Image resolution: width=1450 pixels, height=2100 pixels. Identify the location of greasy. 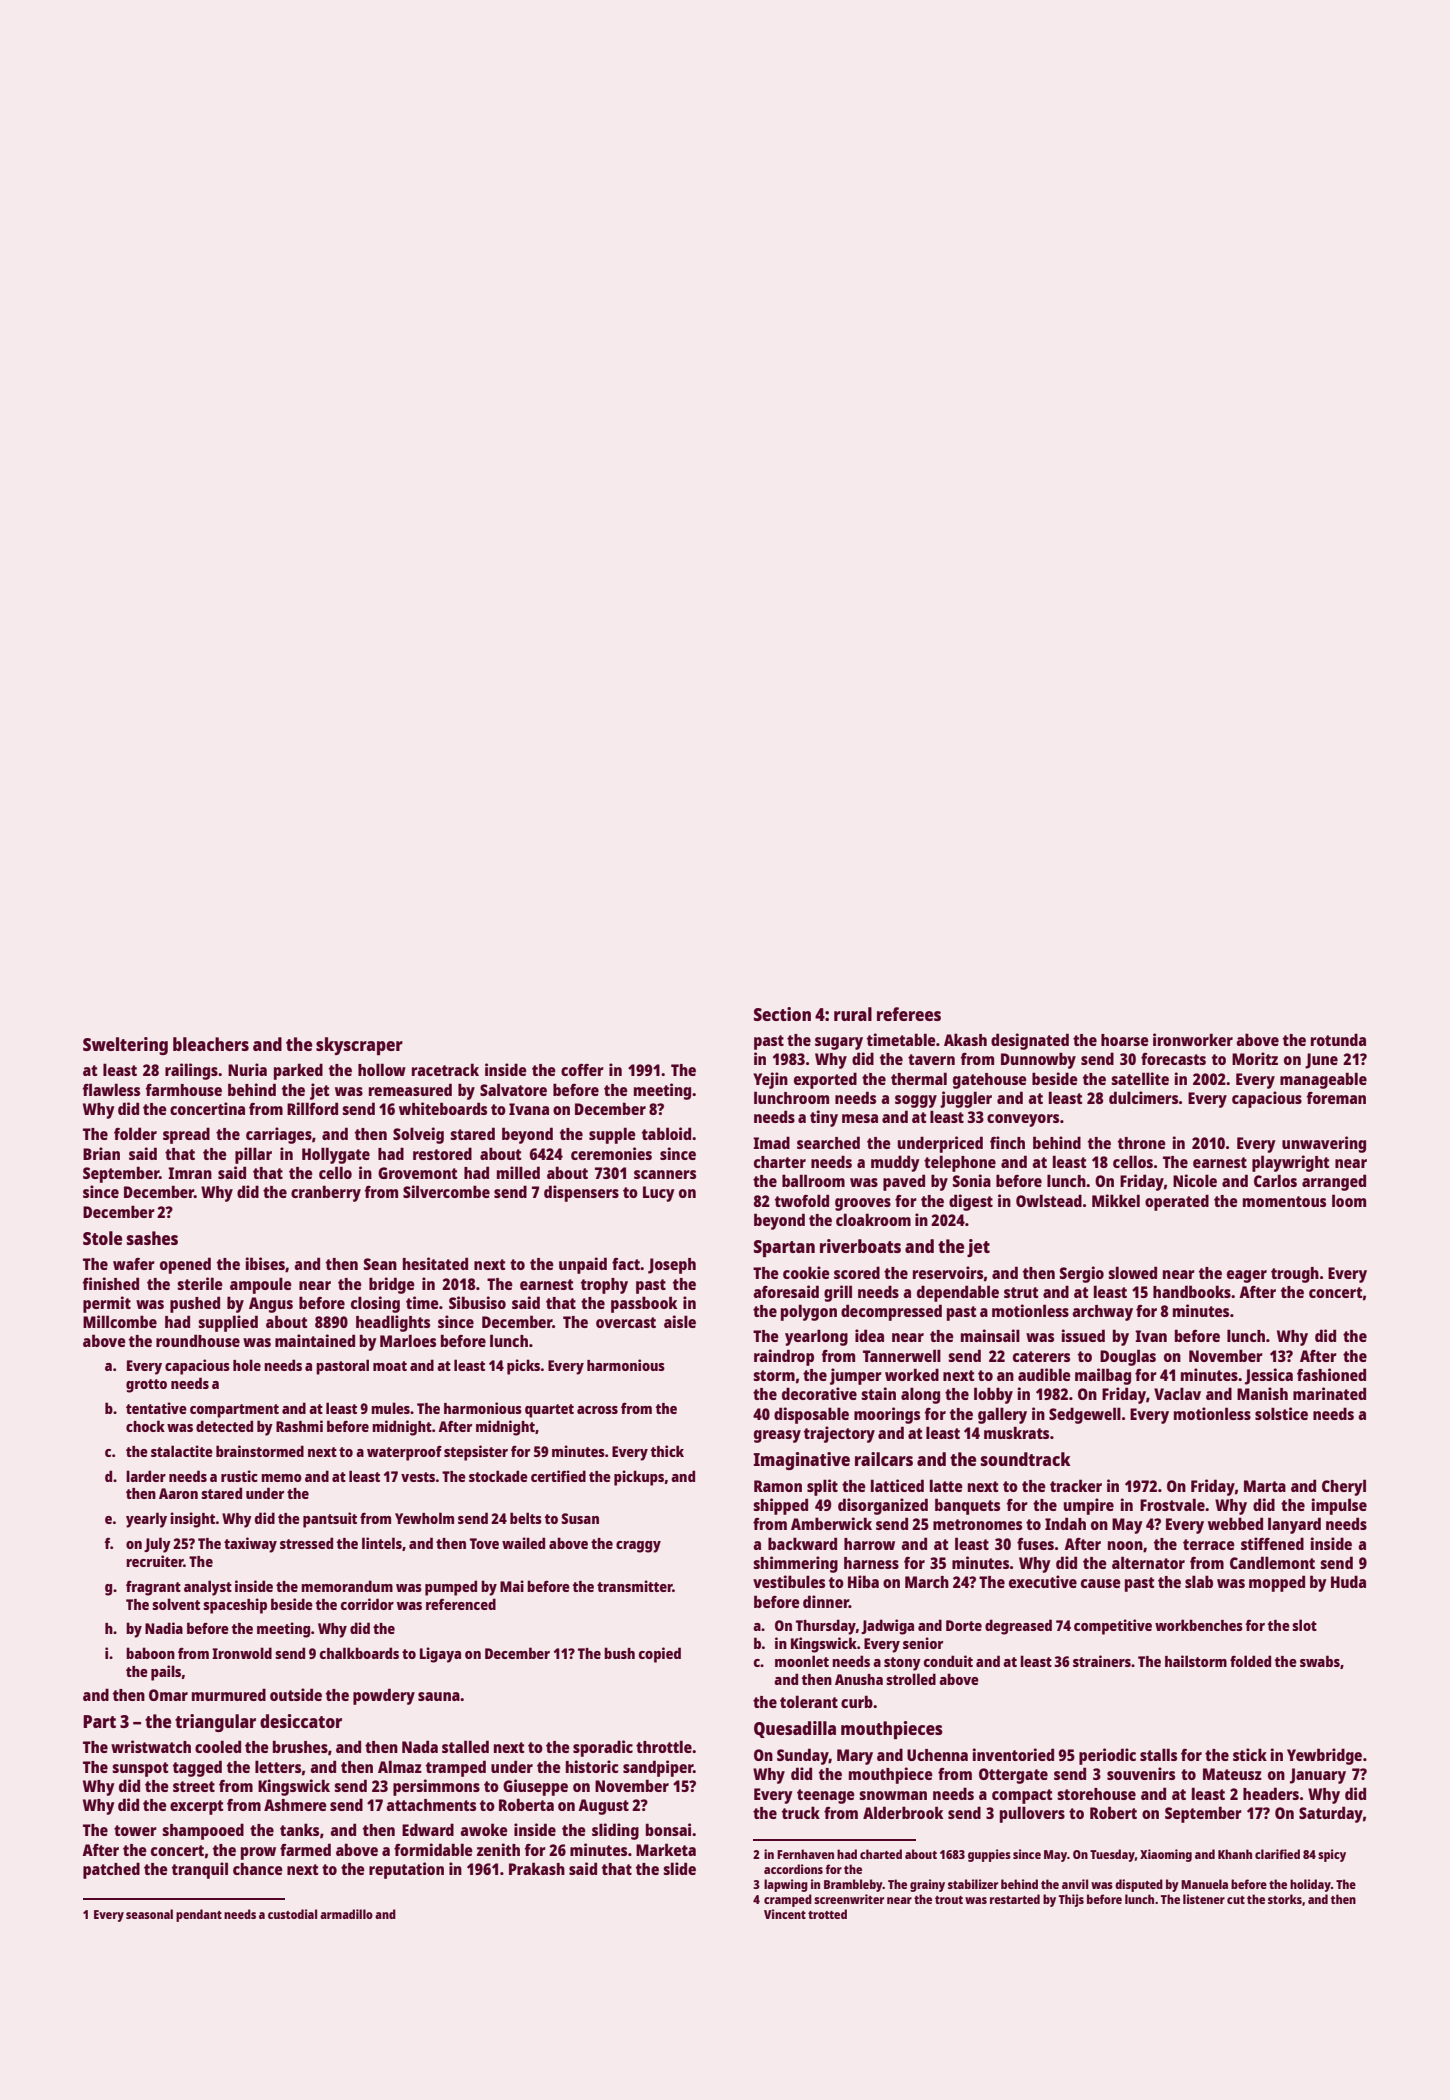
(777, 1436).
